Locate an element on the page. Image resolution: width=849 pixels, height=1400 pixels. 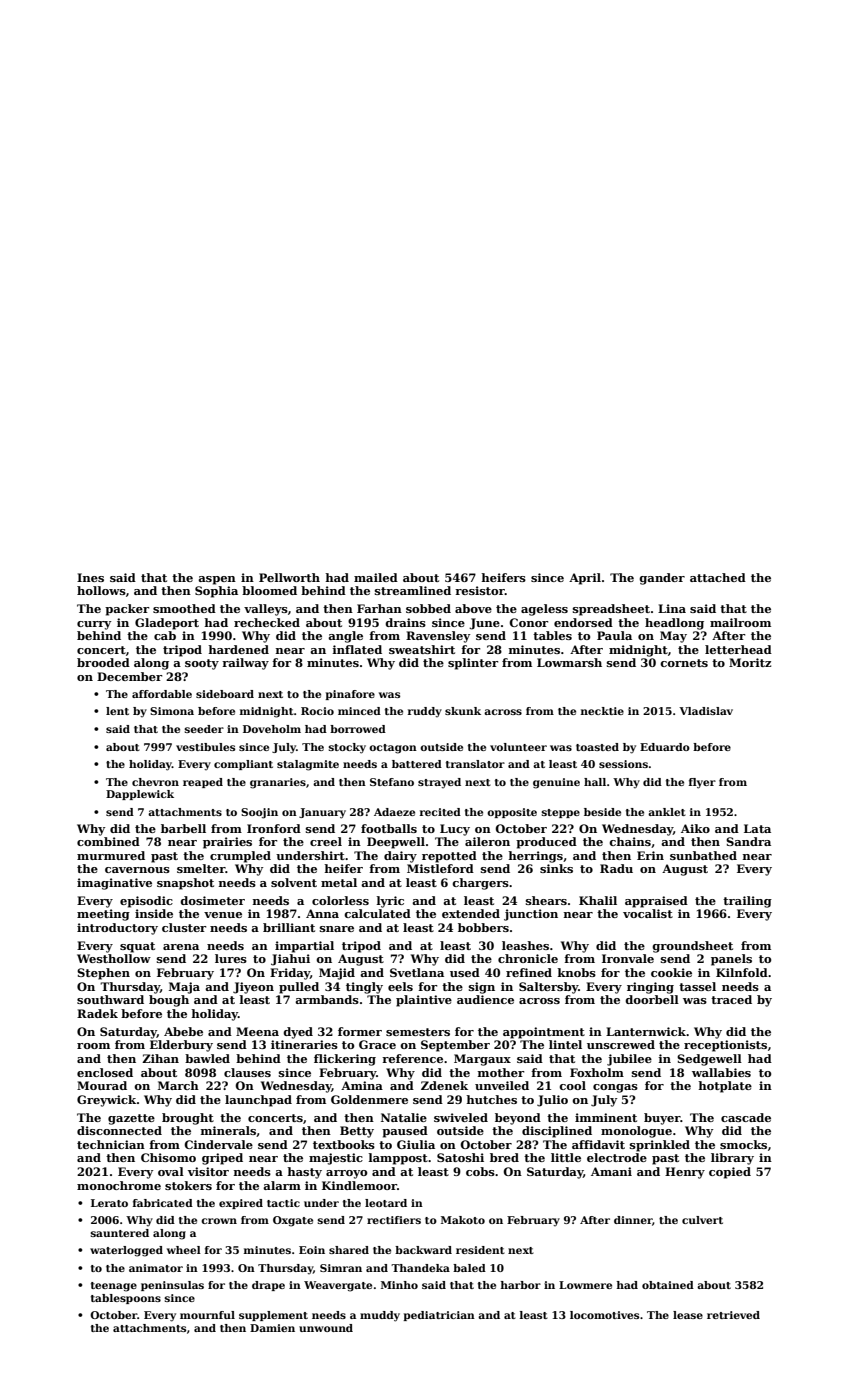
Jiahui is located at coordinates (290, 960).
